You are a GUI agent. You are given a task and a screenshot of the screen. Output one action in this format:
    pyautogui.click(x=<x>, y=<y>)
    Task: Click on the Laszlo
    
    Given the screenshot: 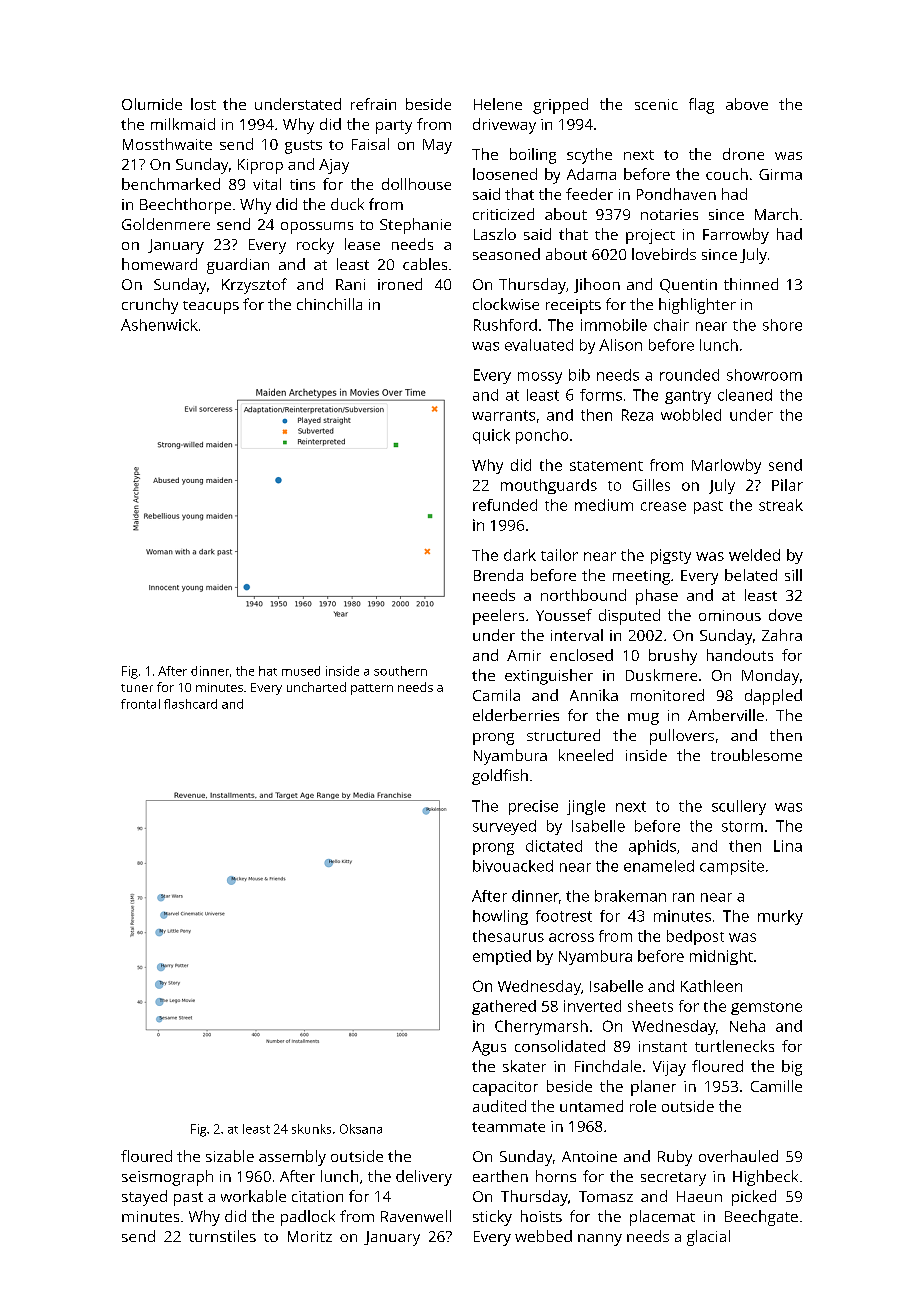 What is the action you would take?
    pyautogui.click(x=495, y=234)
